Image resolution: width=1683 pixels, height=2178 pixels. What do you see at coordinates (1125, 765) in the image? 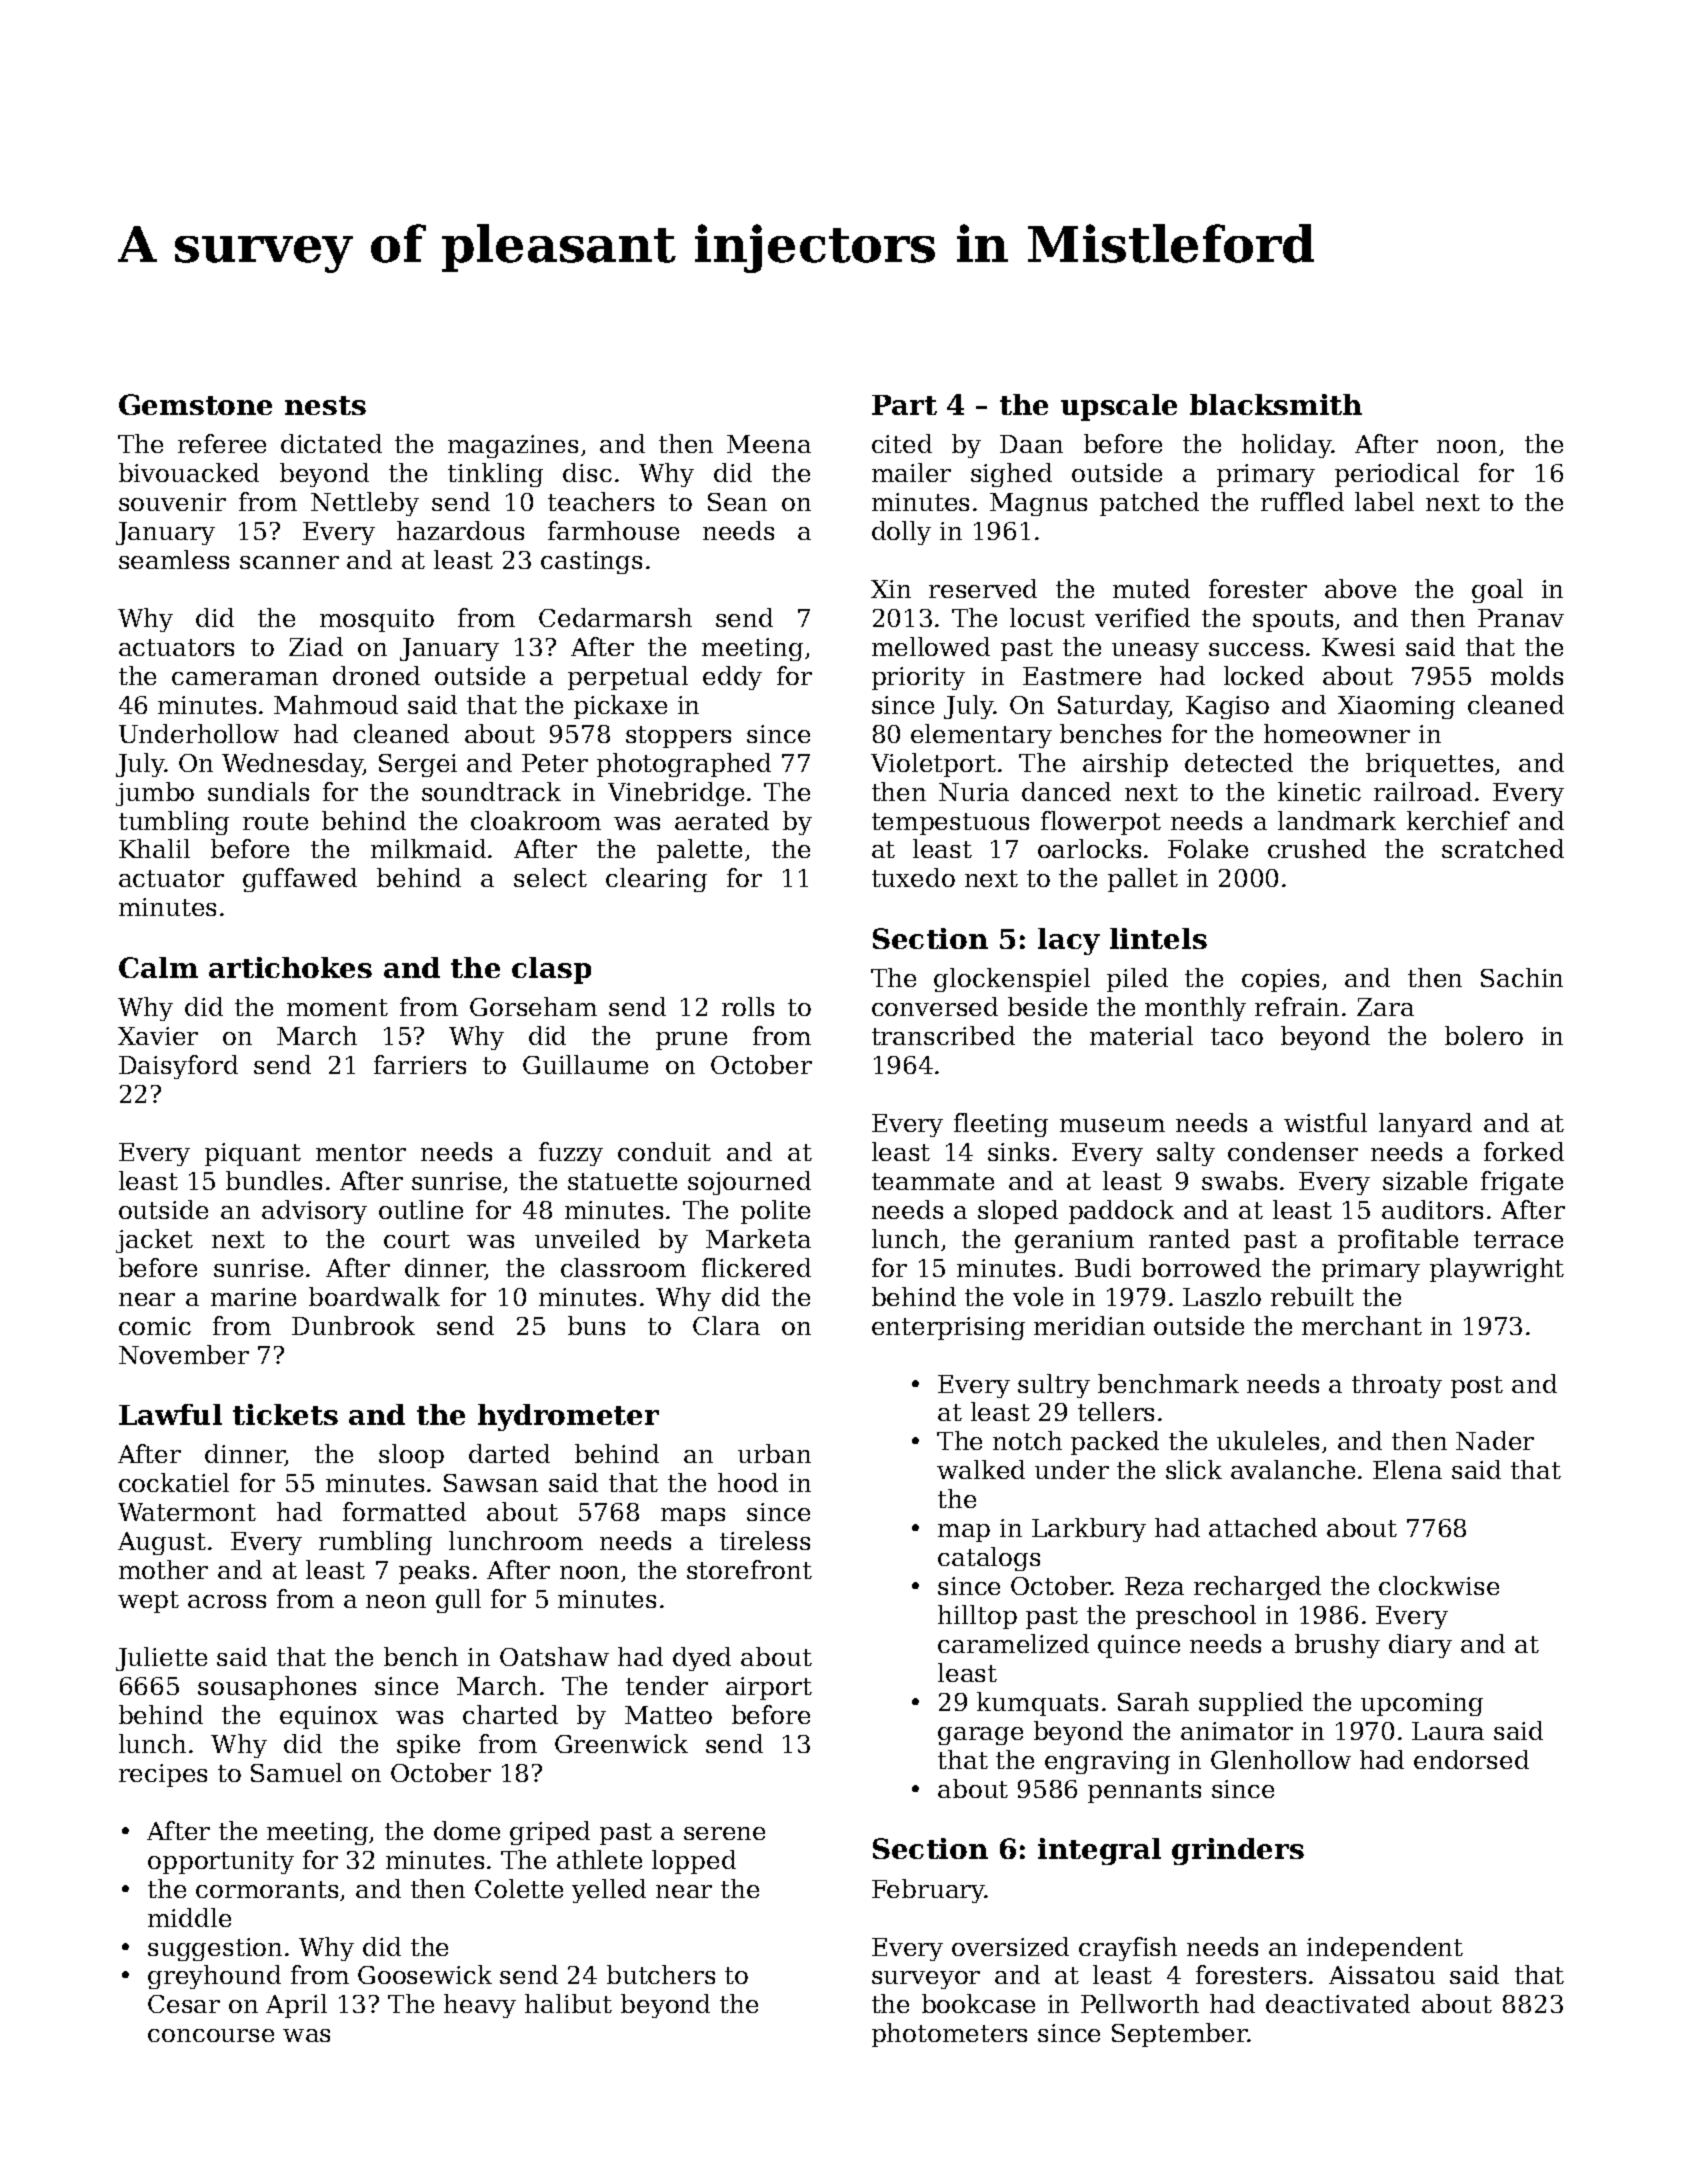
I see `airship` at bounding box center [1125, 765].
